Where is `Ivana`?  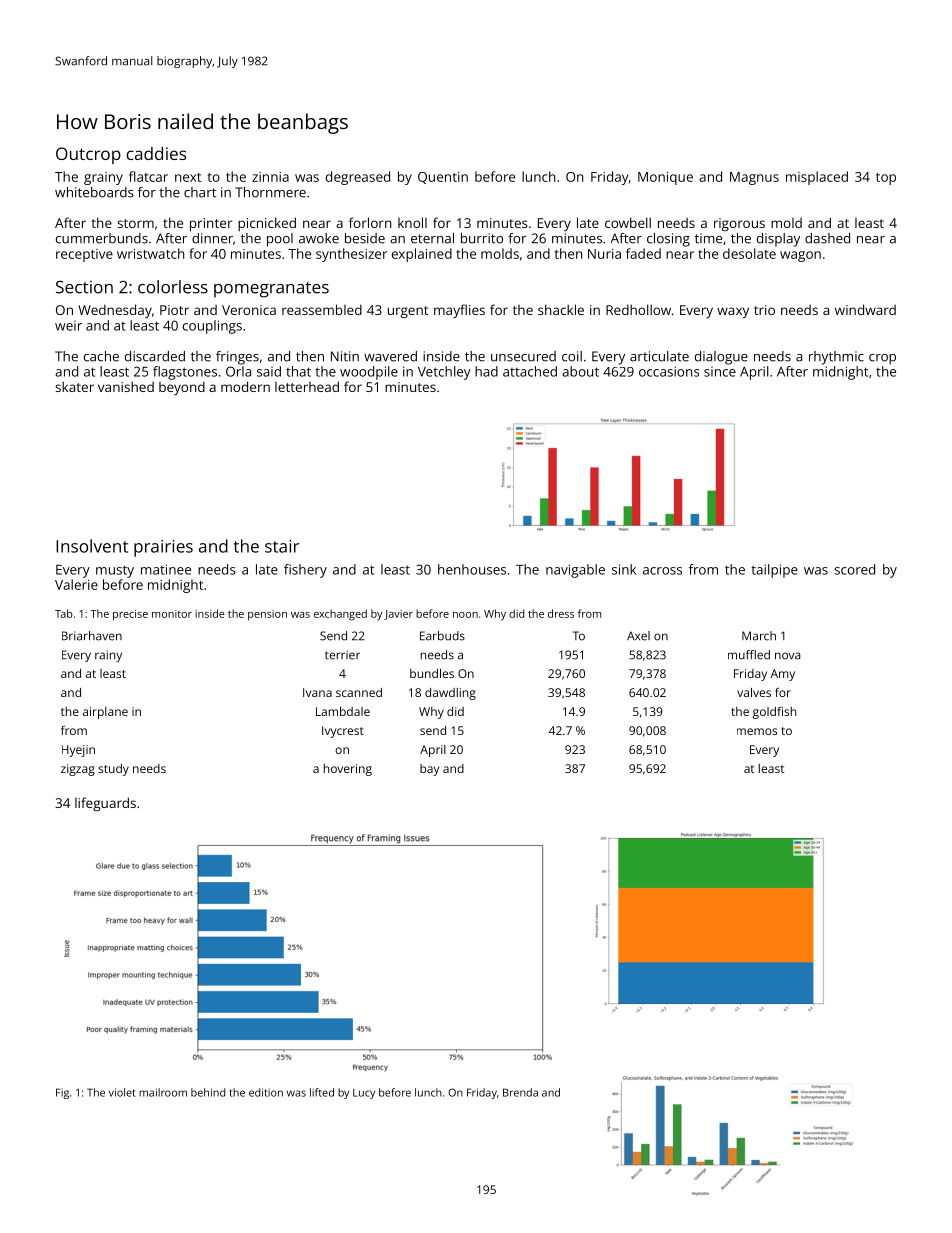 Ivana is located at coordinates (317, 692).
